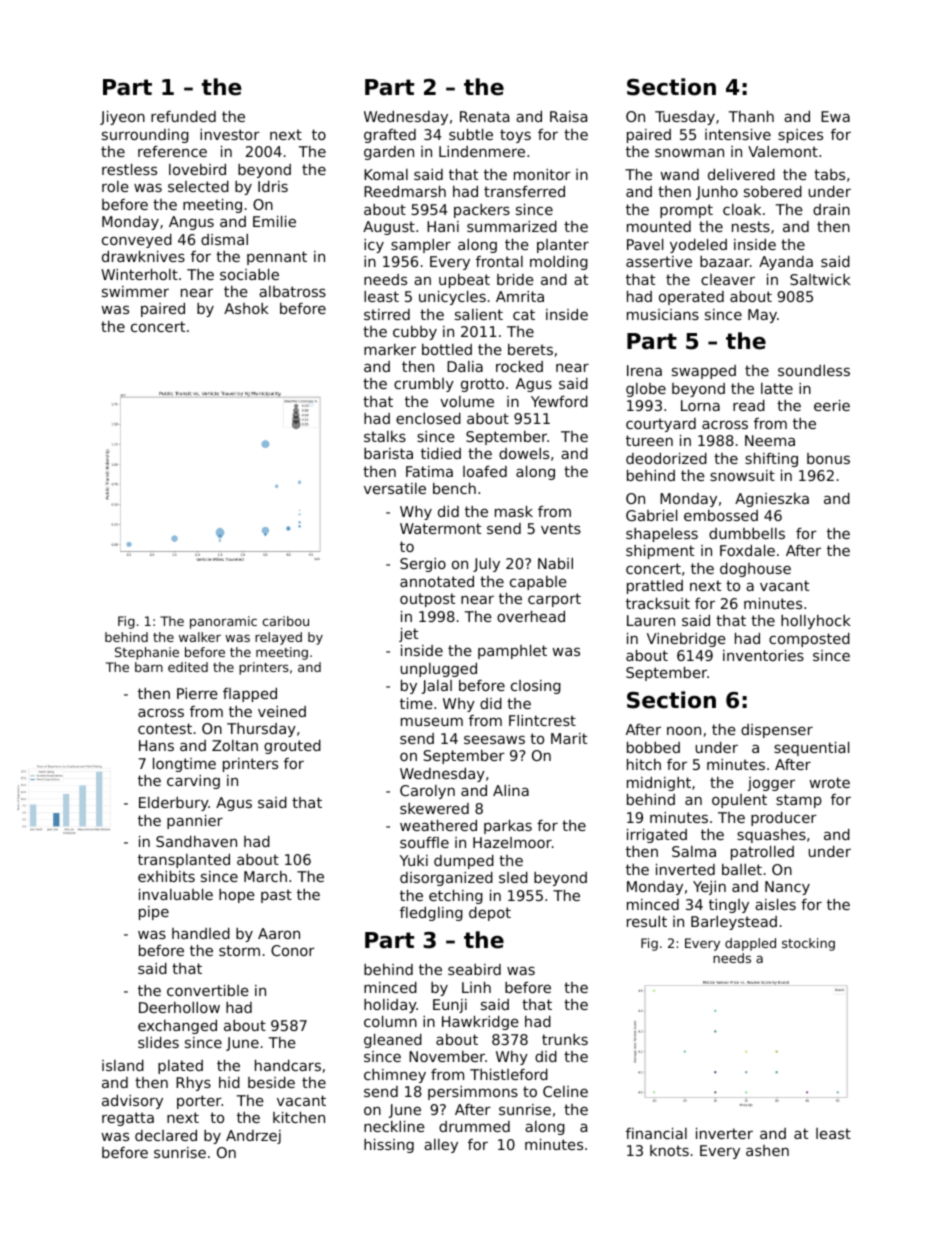 The image size is (952, 1233). I want to click on Linh, so click(476, 987).
